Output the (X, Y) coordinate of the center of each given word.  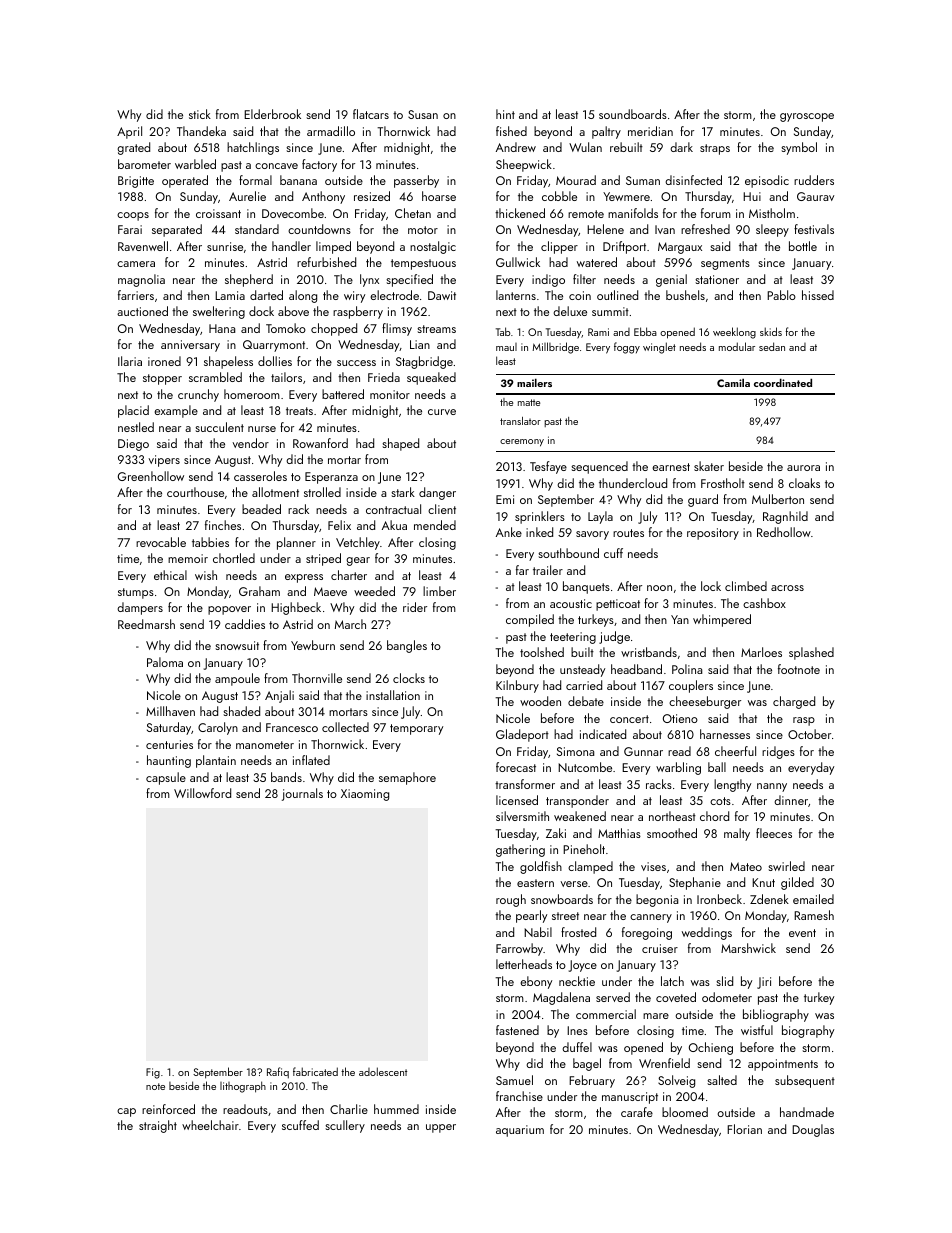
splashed (811, 653)
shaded (241, 711)
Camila (733, 383)
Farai (130, 229)
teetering (573, 638)
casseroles (260, 476)
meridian (650, 131)
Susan (423, 114)
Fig (153, 1073)
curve (442, 412)
